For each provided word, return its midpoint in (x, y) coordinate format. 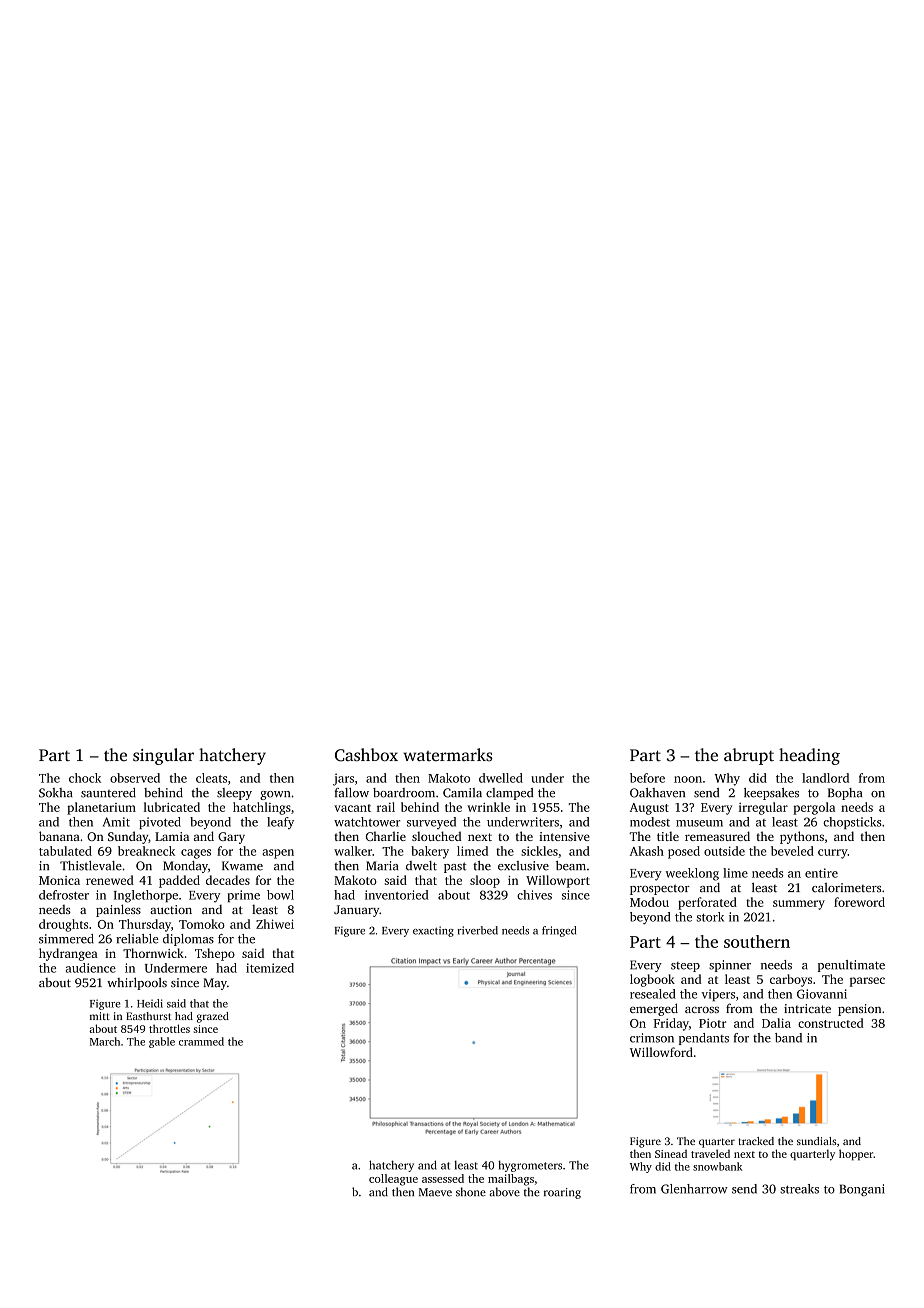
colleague (393, 1180)
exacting (433, 931)
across (702, 1010)
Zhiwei (275, 924)
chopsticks (852, 823)
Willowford (661, 1052)
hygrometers (530, 1166)
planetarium (101, 808)
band (788, 1038)
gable (162, 1042)
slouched (436, 836)
